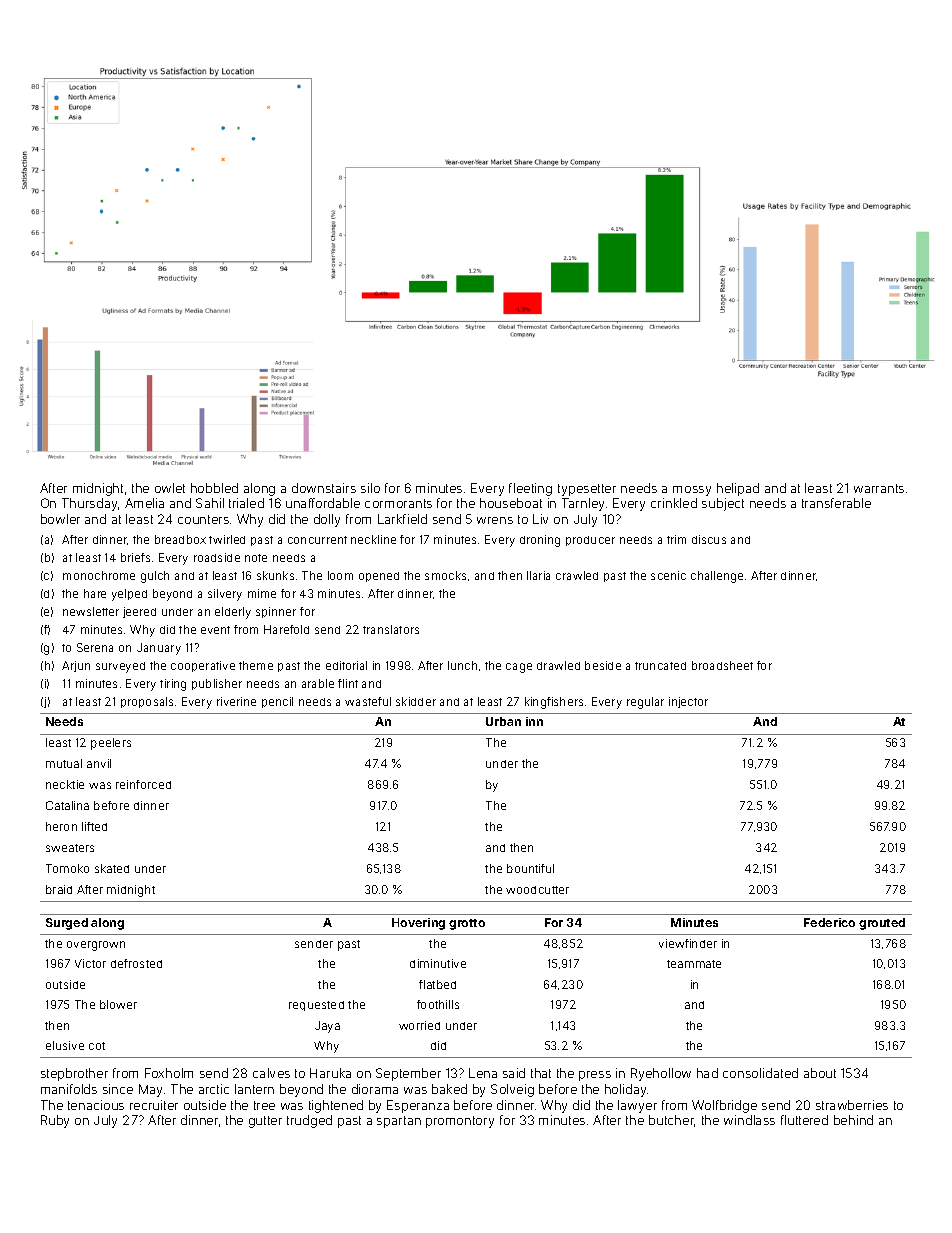 The height and width of the document is (1233, 952). What do you see at coordinates (112, 868) in the document?
I see `skated` at bounding box center [112, 868].
